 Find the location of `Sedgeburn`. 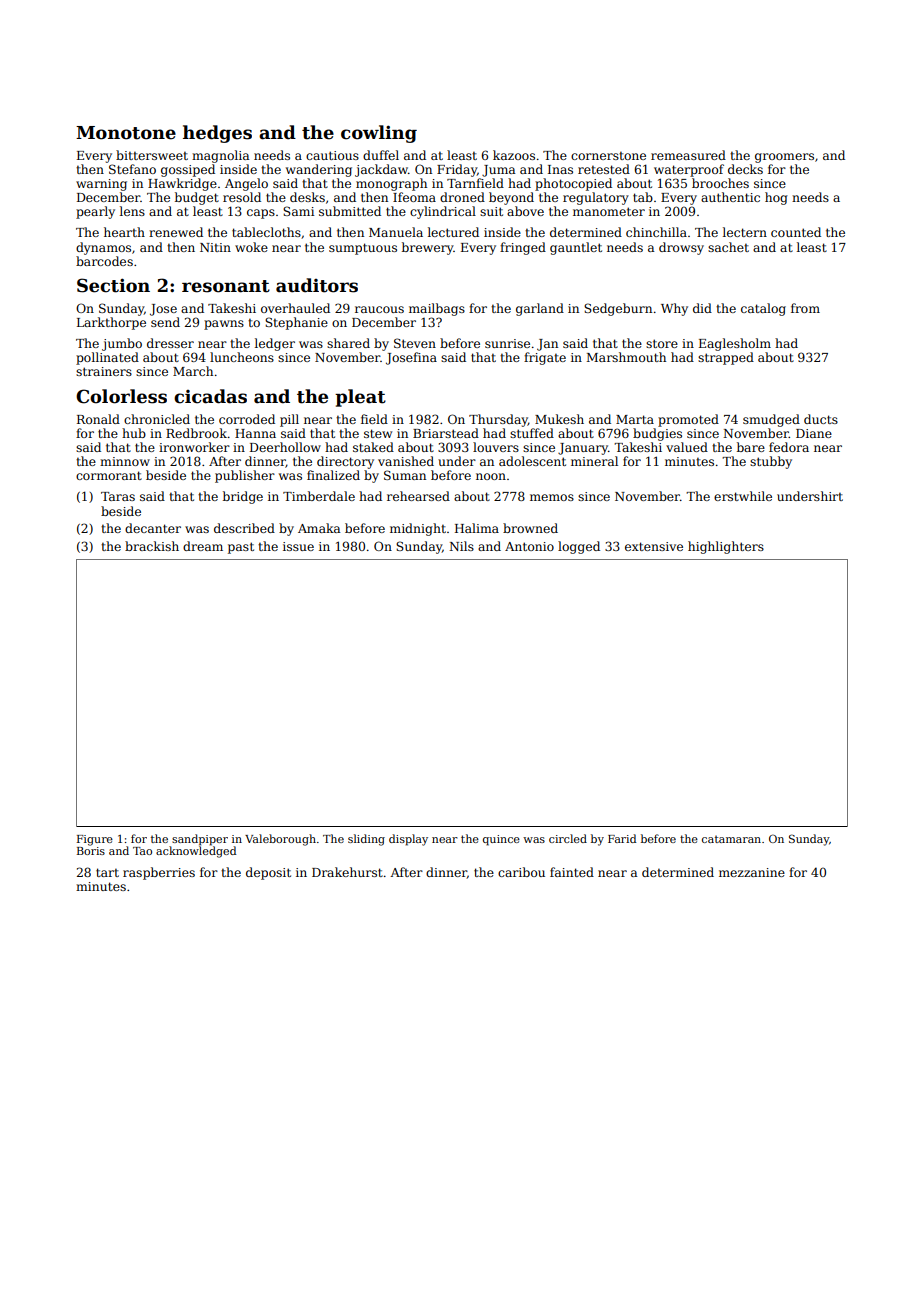

Sedgeburn is located at coordinates (618, 309).
